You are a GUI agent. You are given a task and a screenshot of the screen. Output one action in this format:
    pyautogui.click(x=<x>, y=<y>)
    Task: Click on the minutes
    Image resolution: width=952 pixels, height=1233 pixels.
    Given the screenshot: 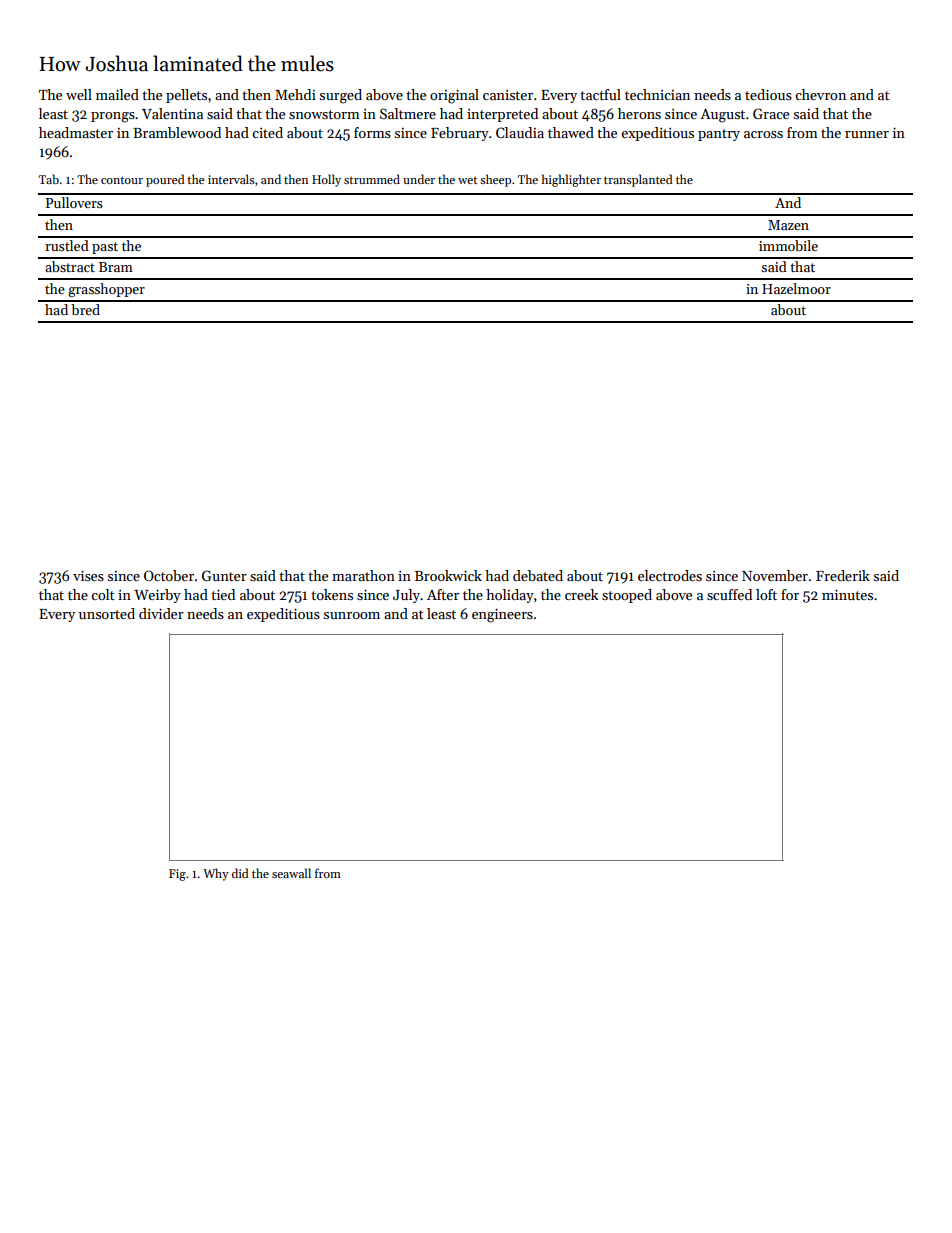 What is the action you would take?
    pyautogui.click(x=847, y=594)
